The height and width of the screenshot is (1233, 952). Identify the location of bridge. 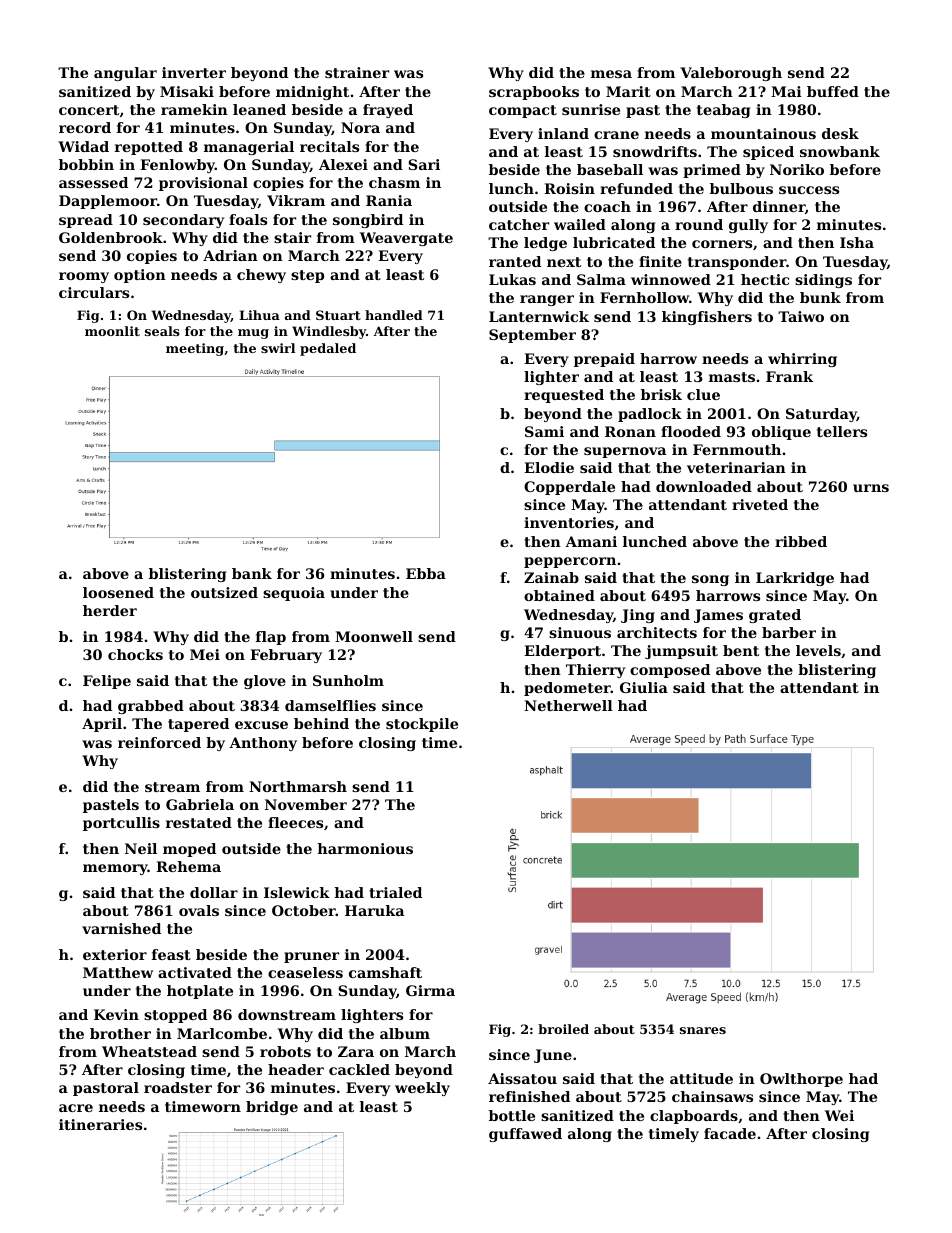
(272, 1108).
